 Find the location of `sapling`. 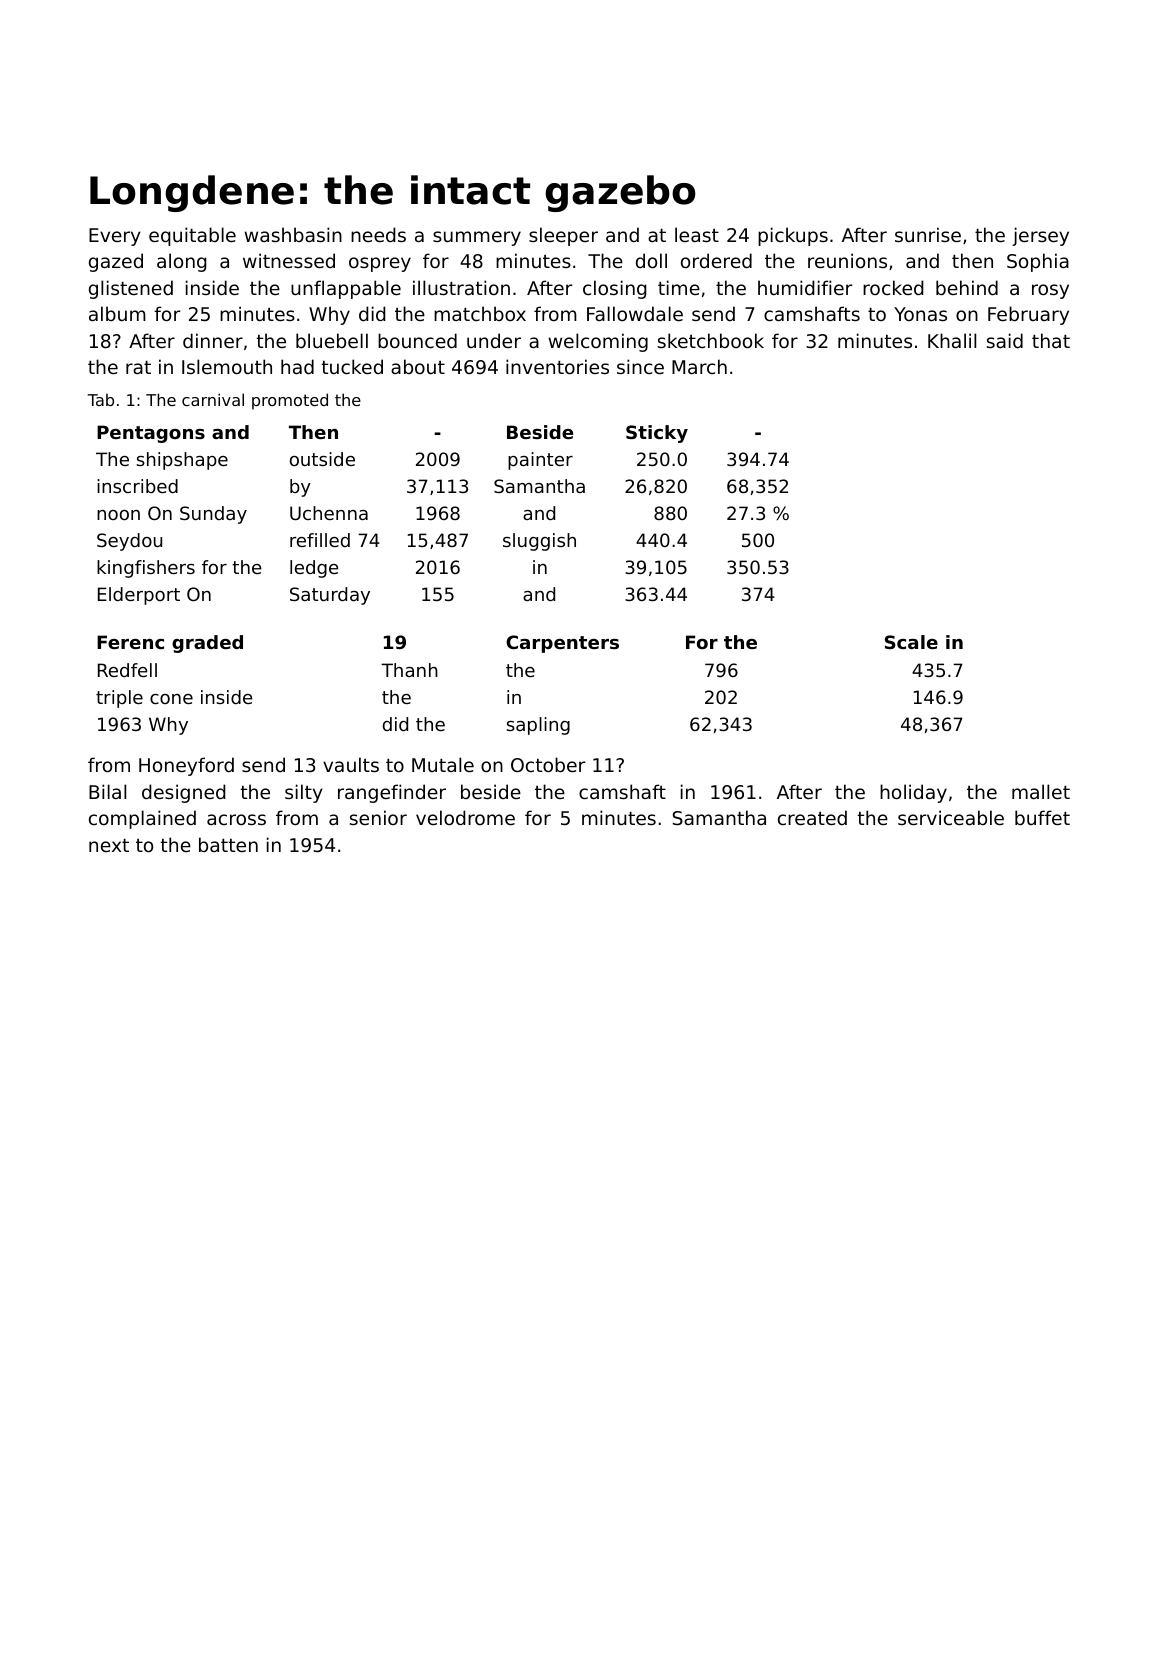

sapling is located at coordinates (538, 726).
